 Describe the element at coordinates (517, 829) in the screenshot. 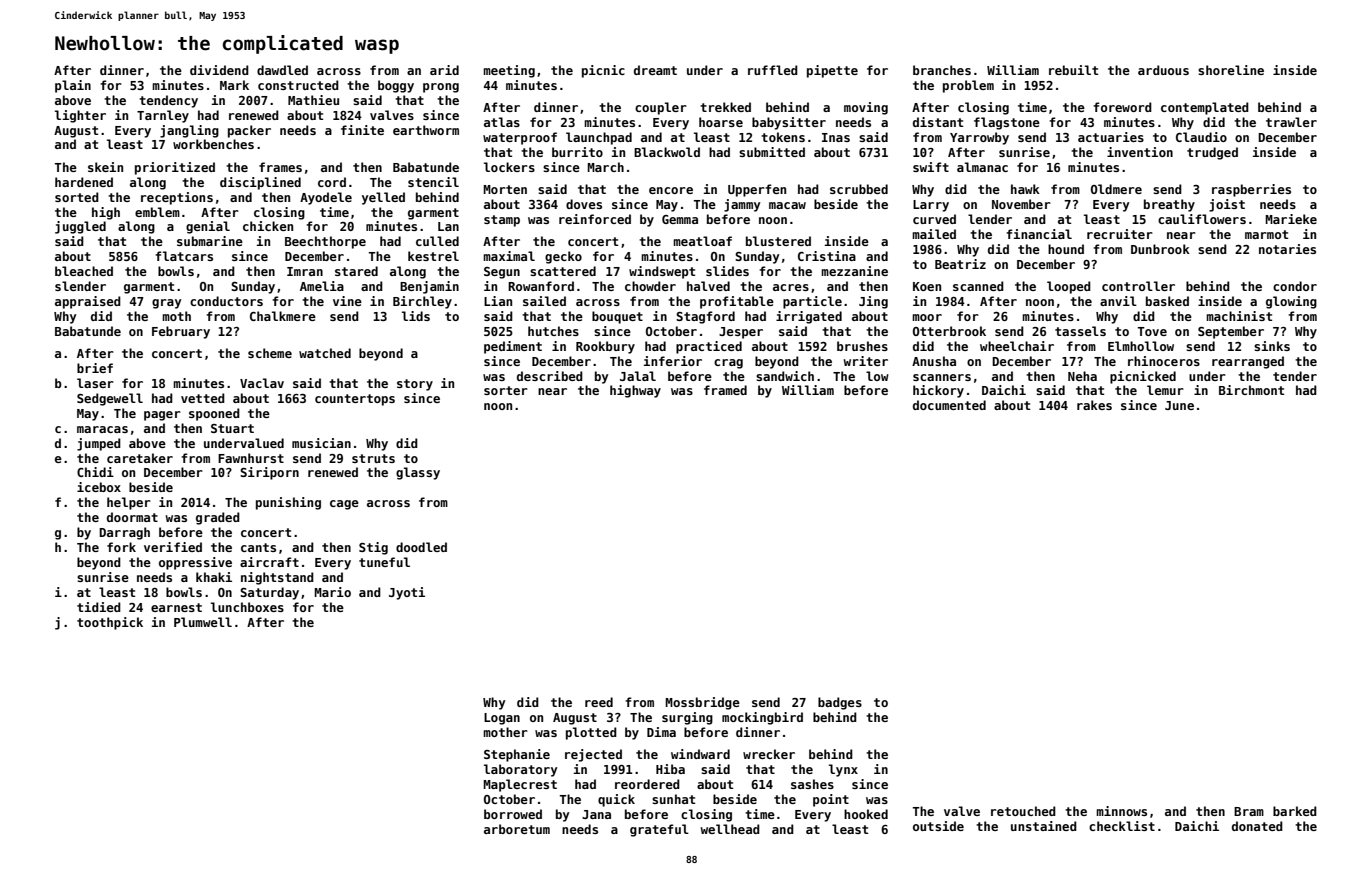

I see `arboretum` at that location.
